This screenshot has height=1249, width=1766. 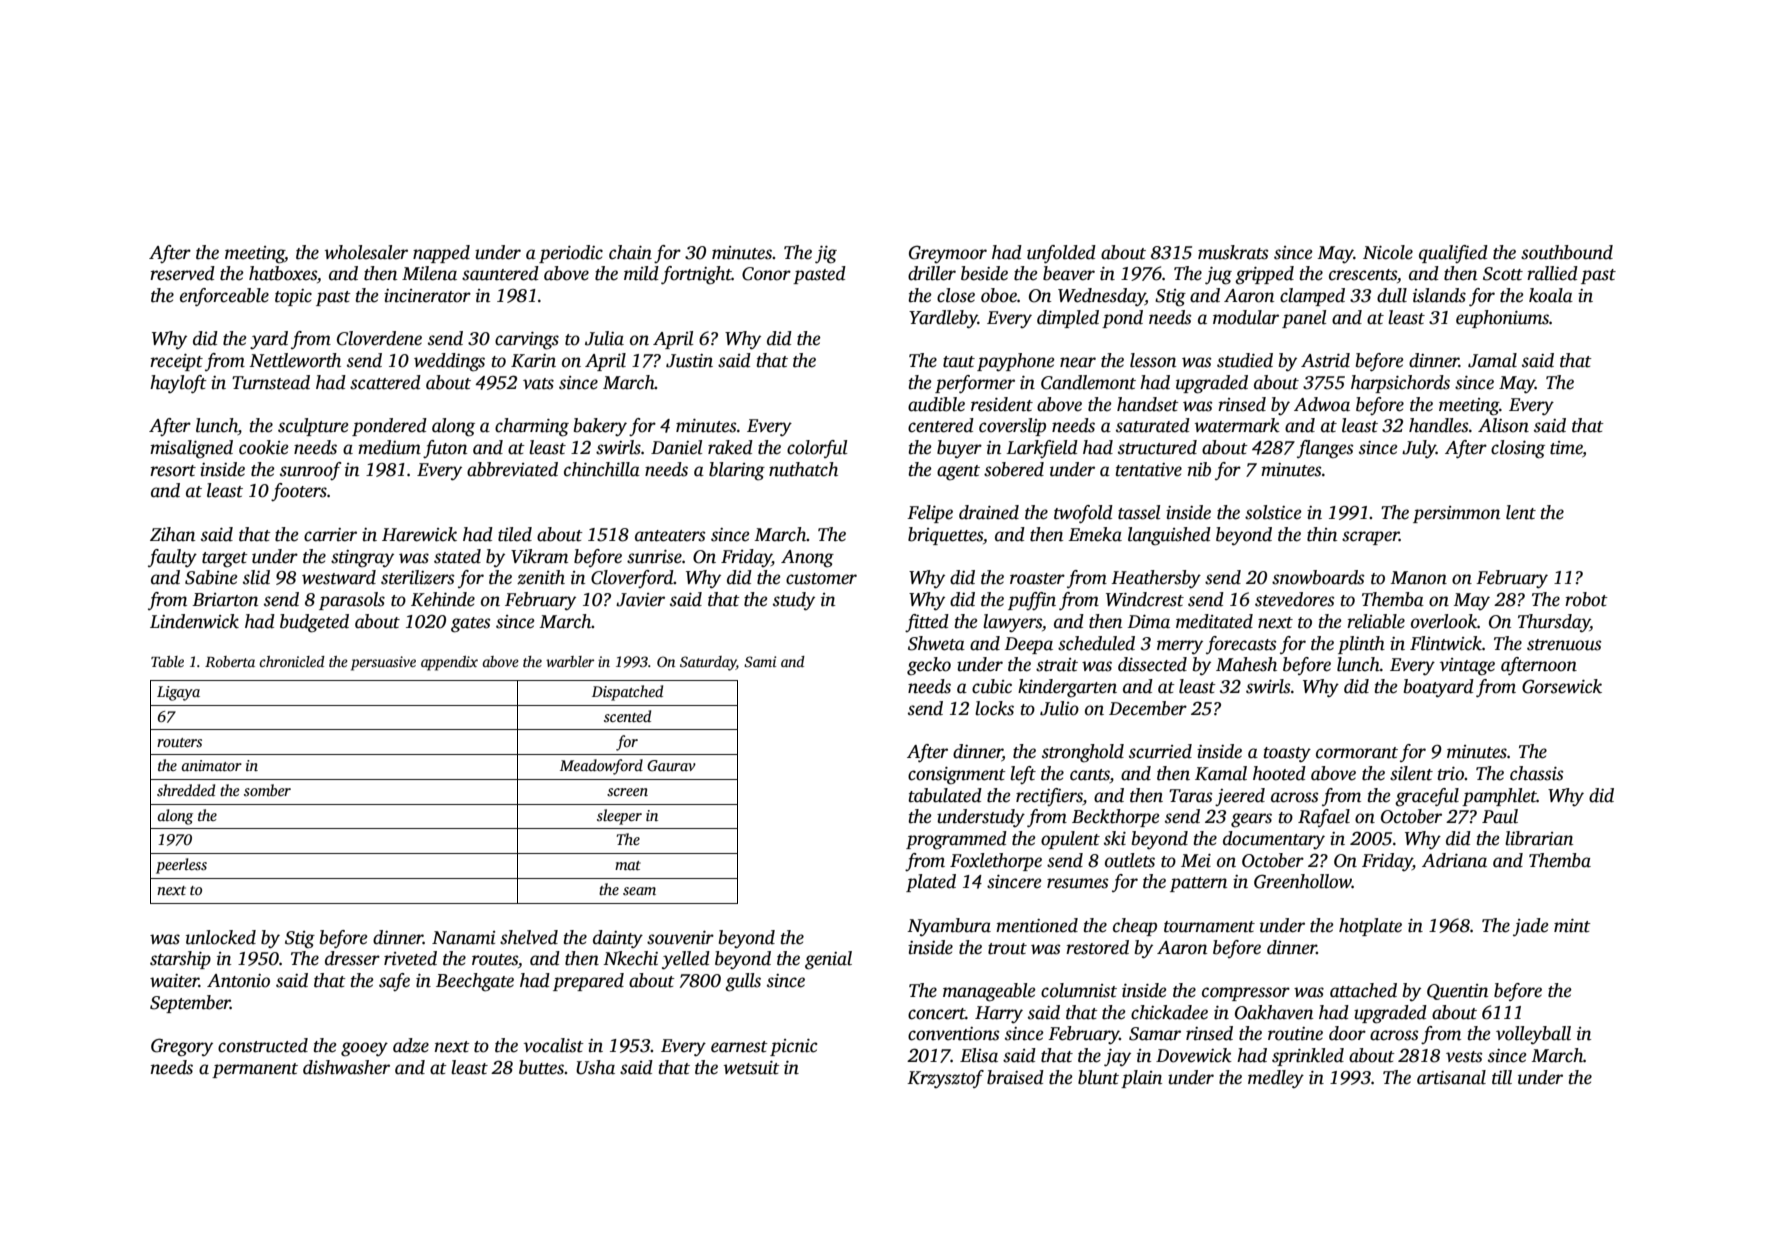 I want to click on Nanami, so click(x=463, y=938).
